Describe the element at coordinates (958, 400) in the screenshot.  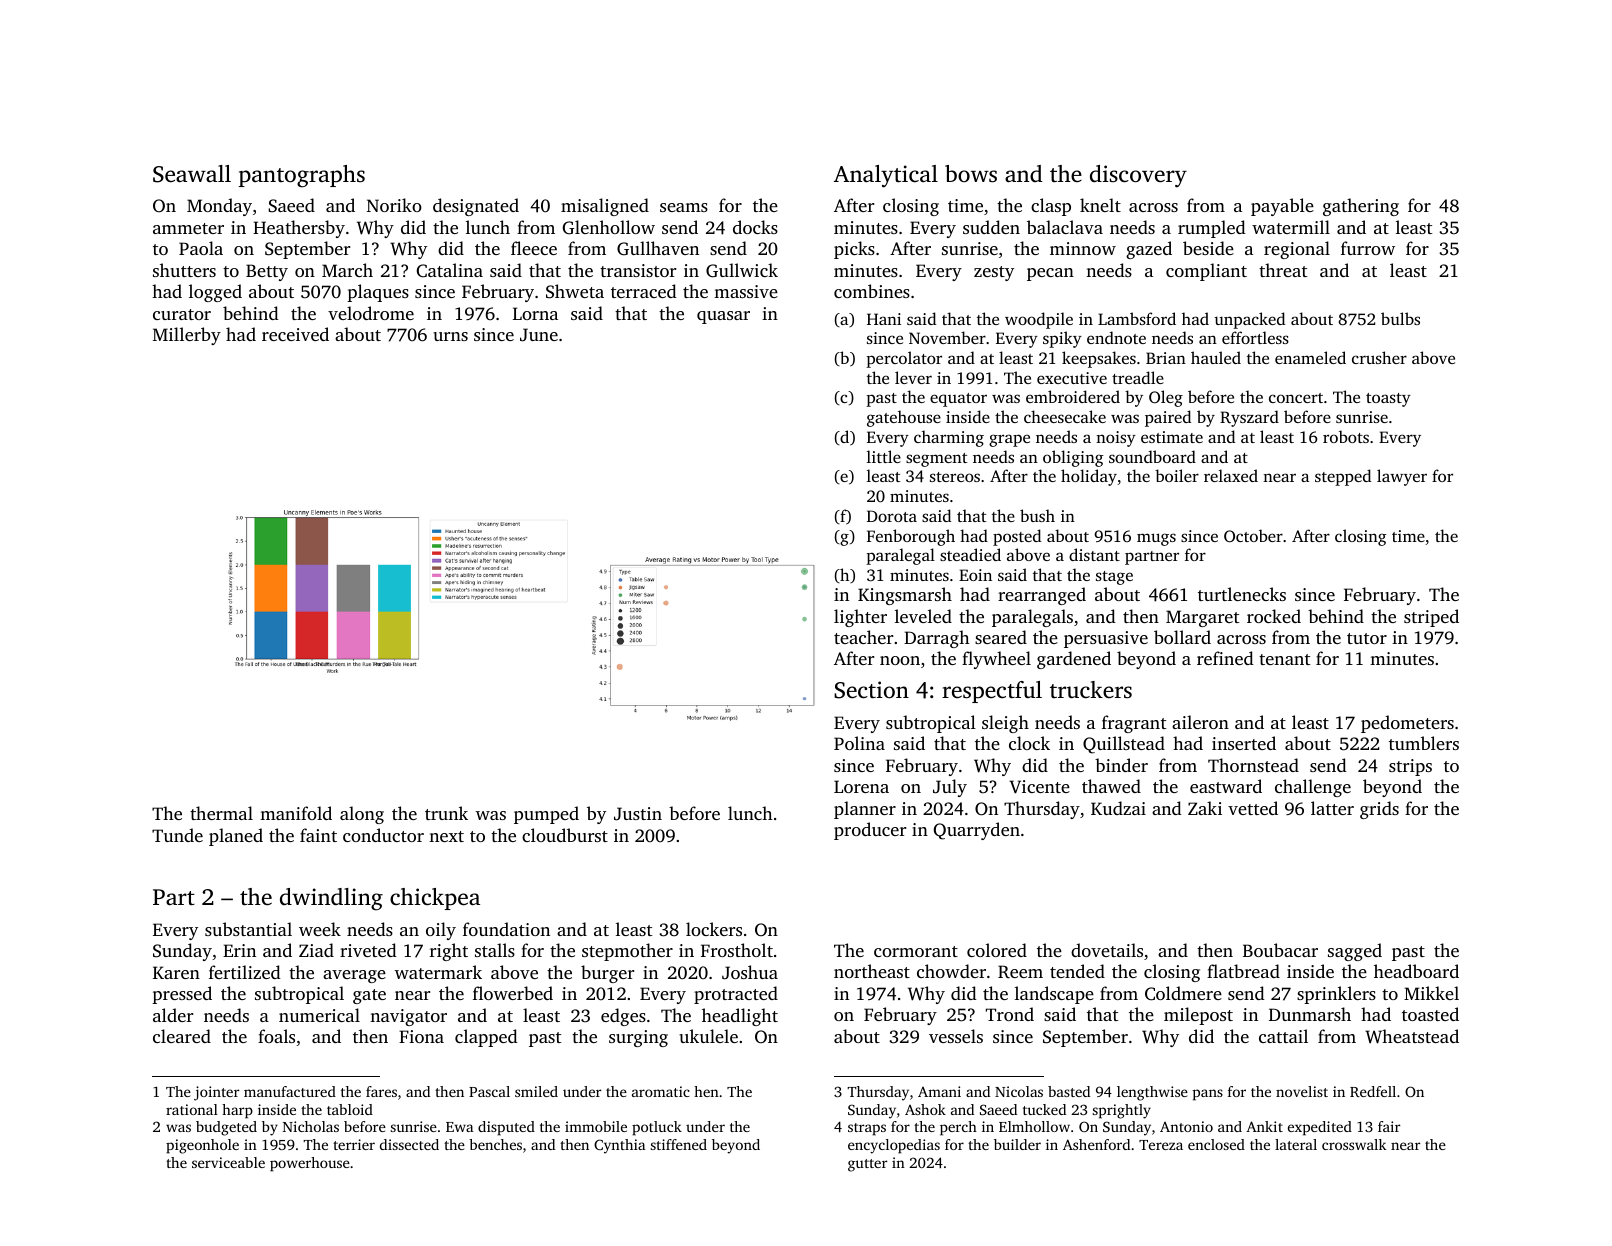
I see `equator` at that location.
